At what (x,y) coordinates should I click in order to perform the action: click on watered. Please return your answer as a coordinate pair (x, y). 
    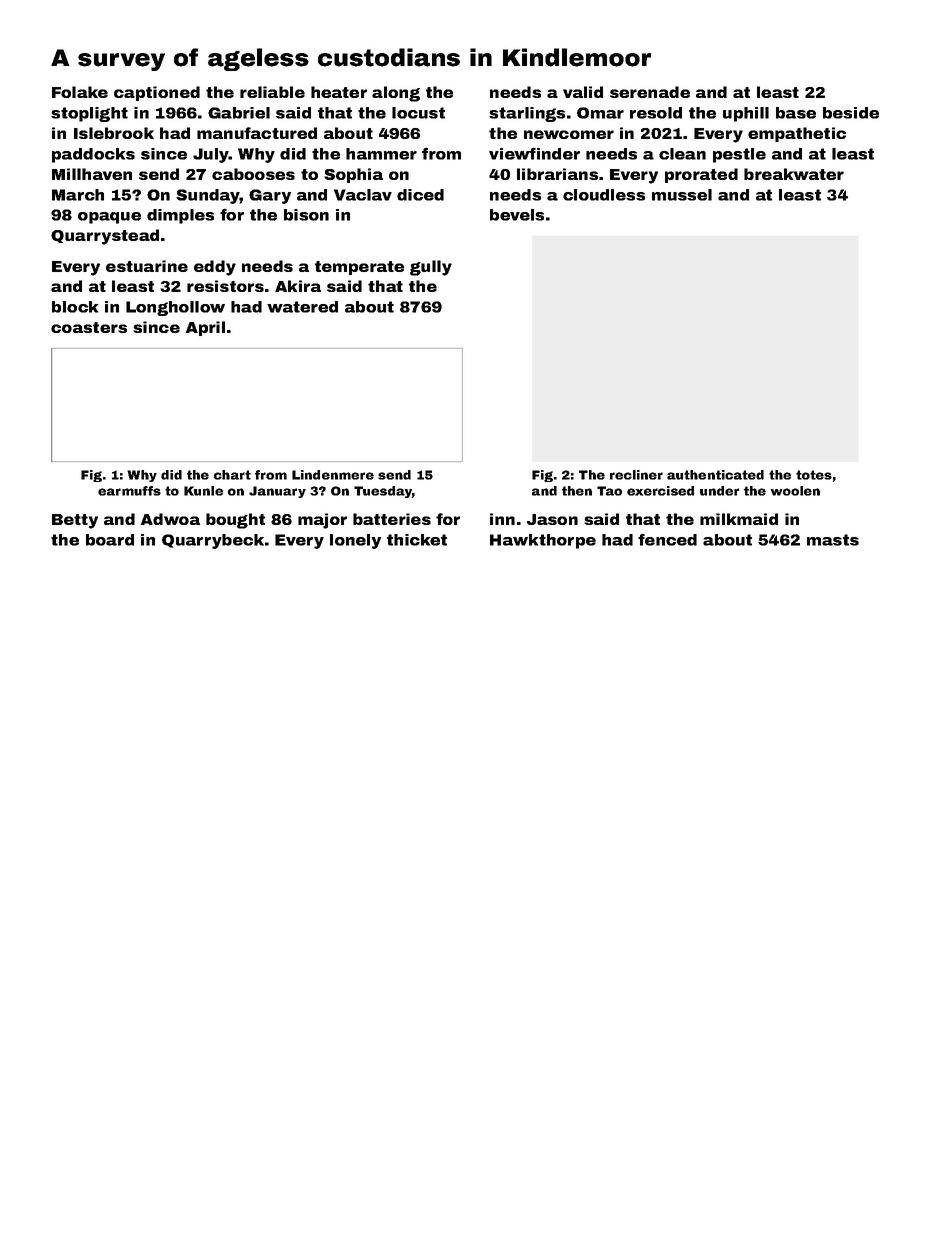
    Looking at the image, I should click on (302, 307).
